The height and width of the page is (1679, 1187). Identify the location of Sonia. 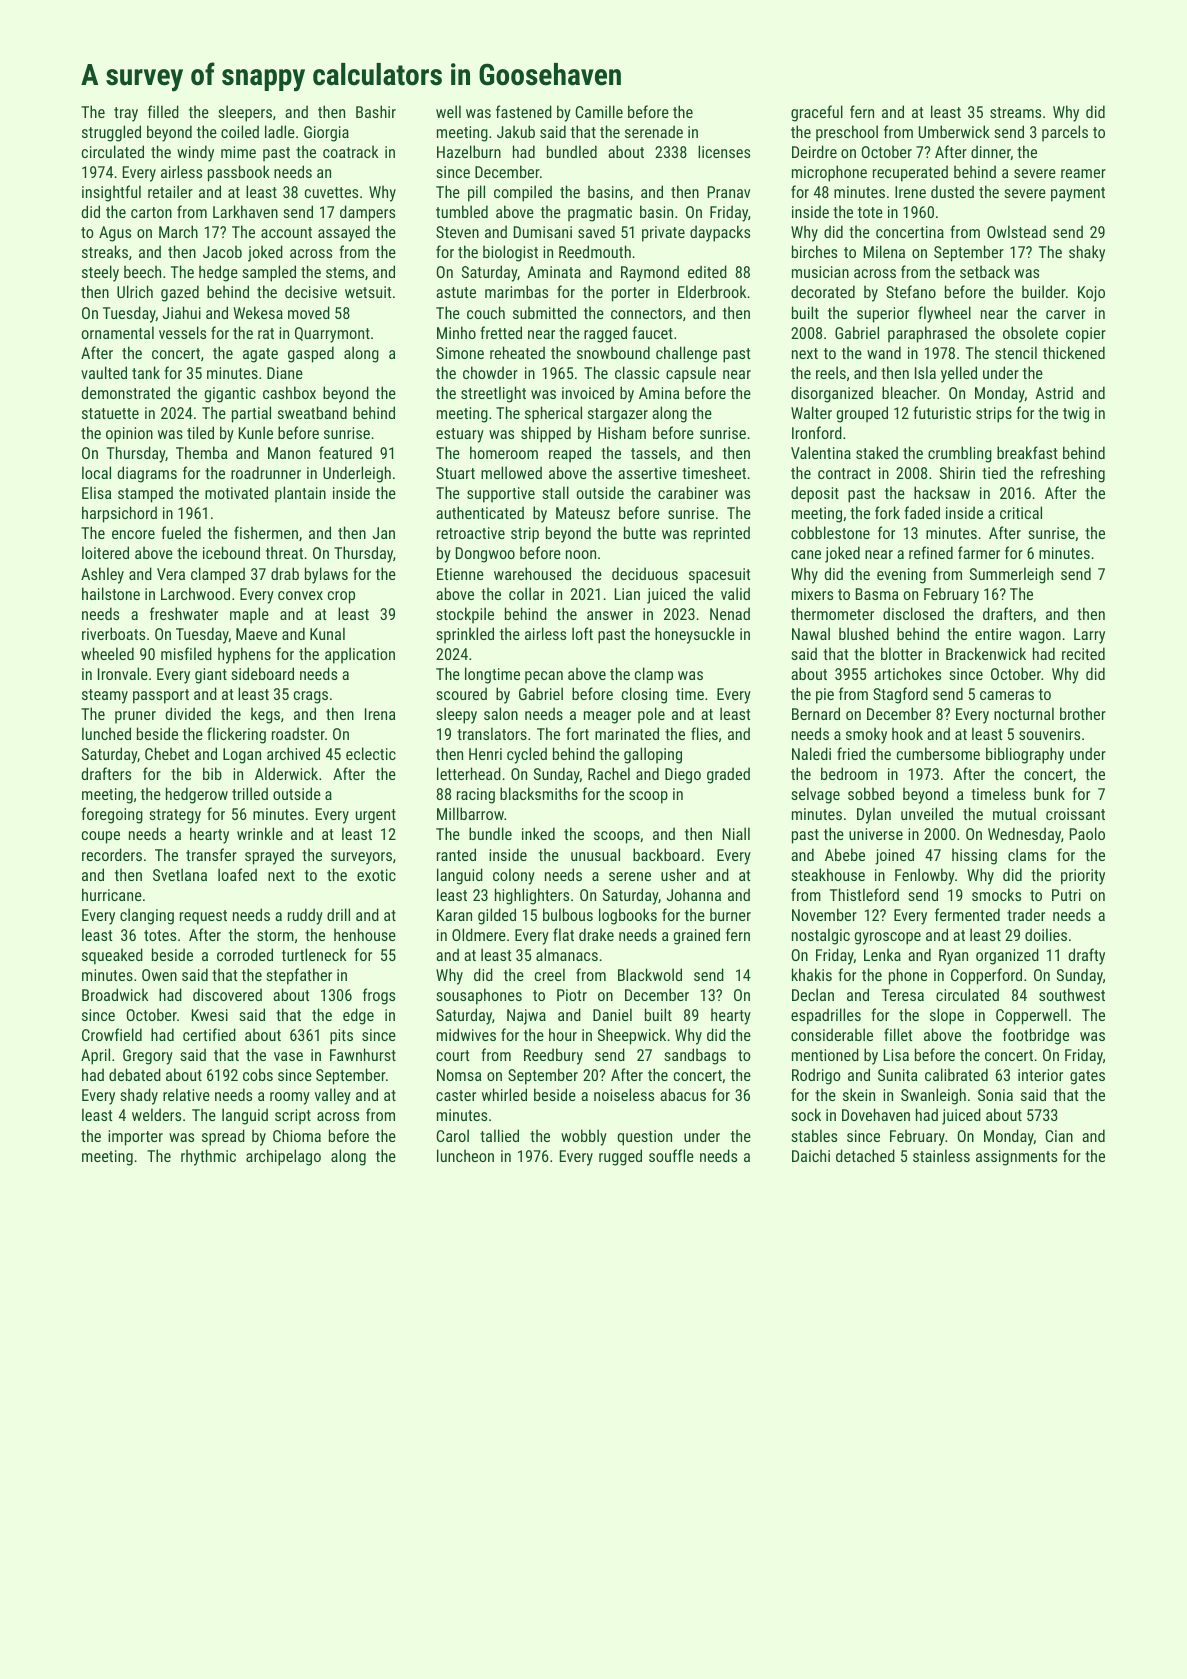
(995, 1095).
